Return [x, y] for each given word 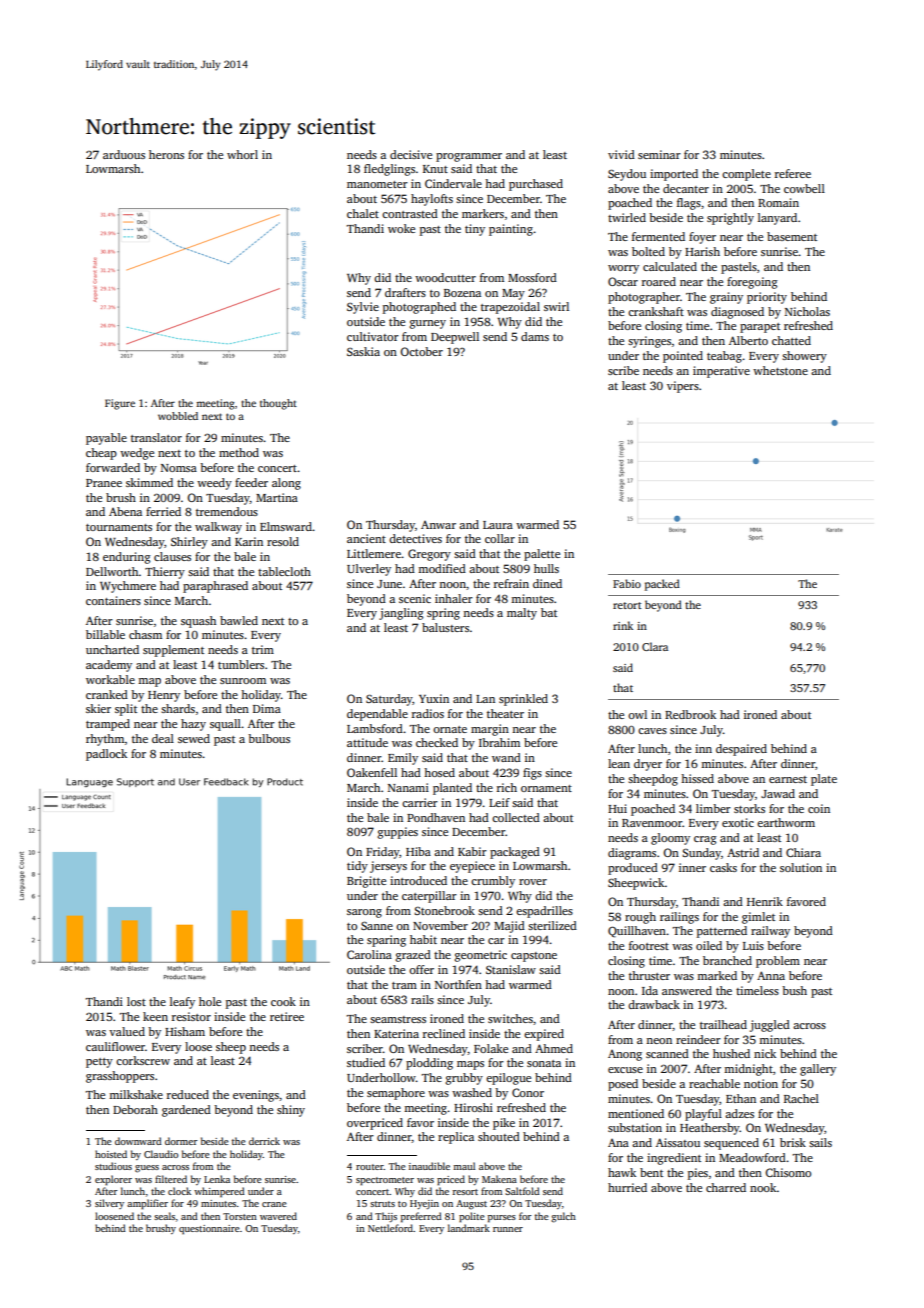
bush [794, 990]
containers [113, 600]
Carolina [369, 954]
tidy [357, 867]
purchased [536, 185]
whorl [242, 154]
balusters [445, 627]
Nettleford [390, 1228]
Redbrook [690, 714]
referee [793, 173]
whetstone [780, 370]
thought [278, 404]
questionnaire [209, 1229]
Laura [498, 525]
